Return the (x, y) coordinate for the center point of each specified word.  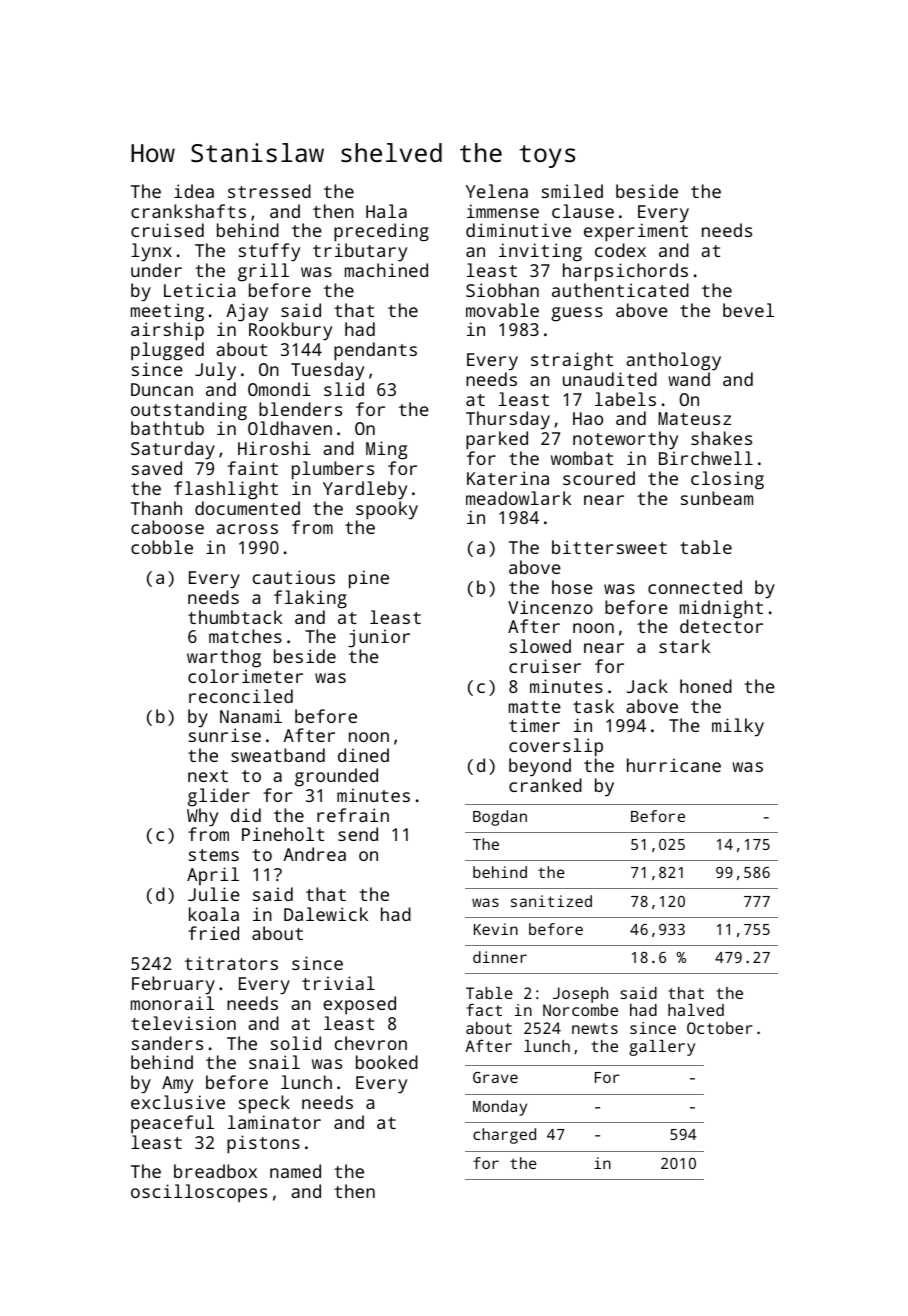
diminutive (518, 230)
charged (504, 1136)
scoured (599, 478)
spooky (387, 510)
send (358, 834)
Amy (177, 1085)
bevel (748, 310)
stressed (269, 191)
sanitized (551, 901)
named (295, 1171)
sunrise (225, 735)
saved (157, 468)
